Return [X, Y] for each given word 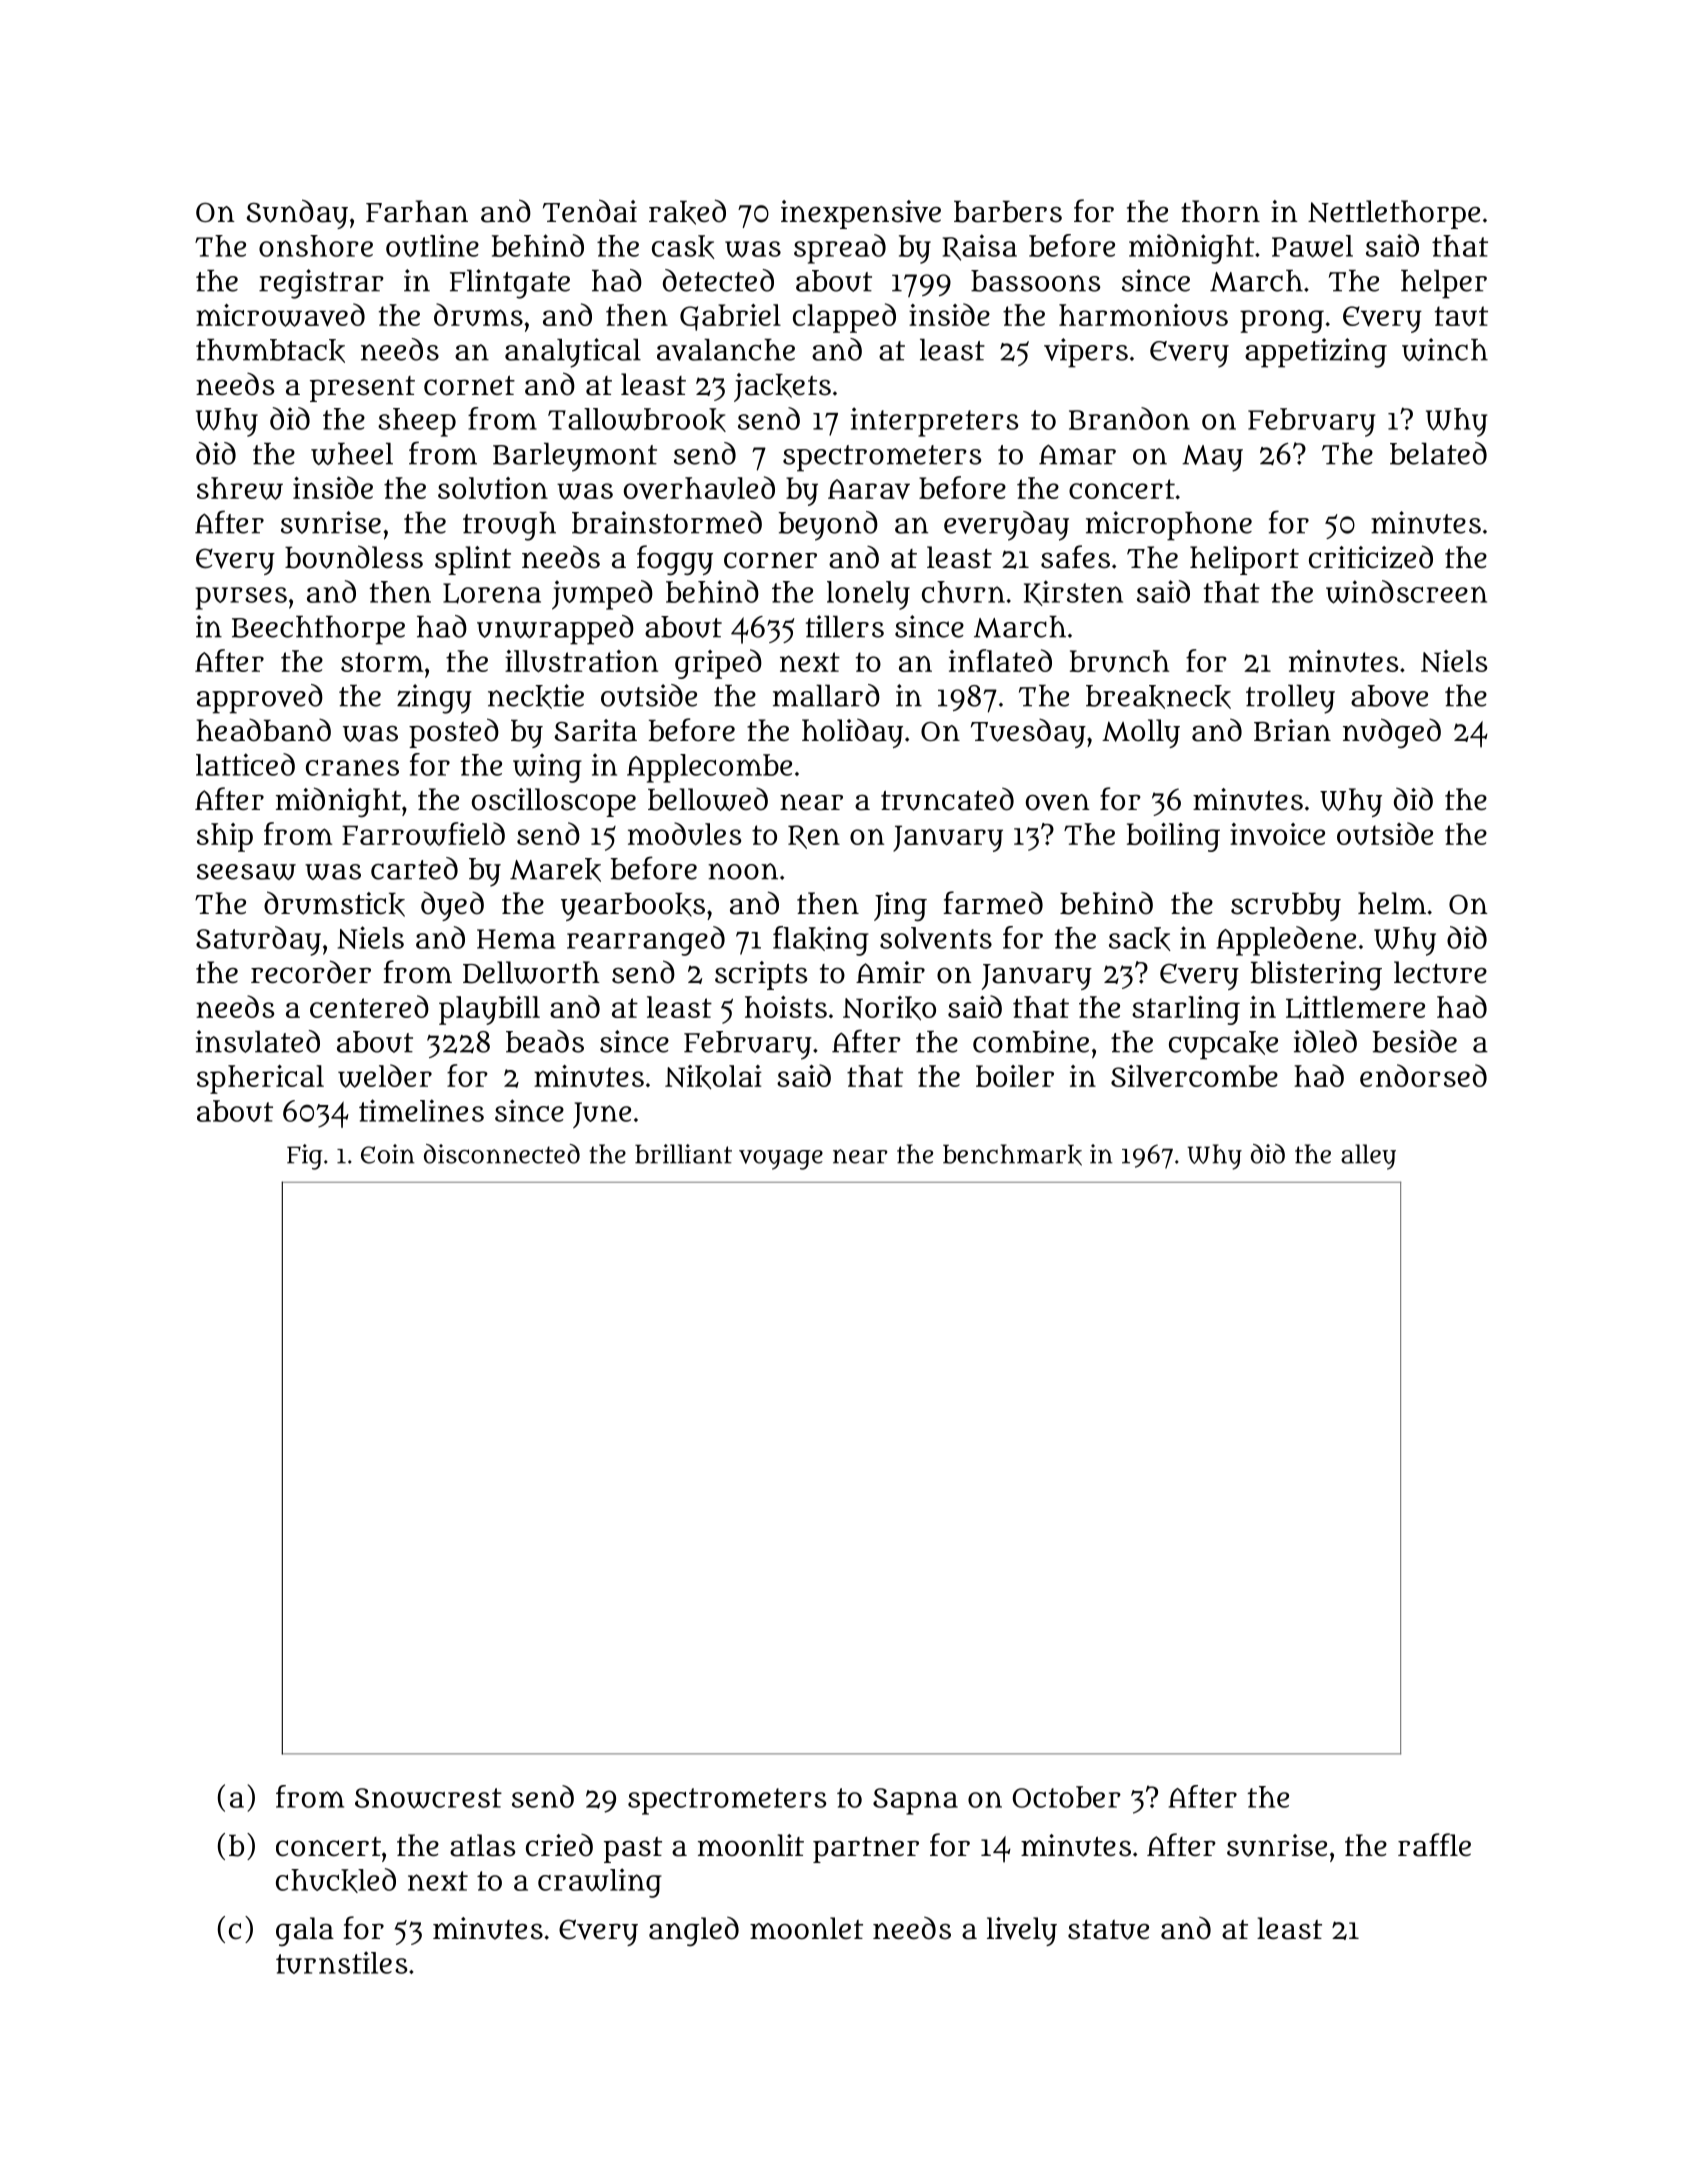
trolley [1290, 699]
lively [1022, 1931]
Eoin [388, 1154]
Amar [1077, 454]
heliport [1244, 560]
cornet [469, 385]
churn [963, 592]
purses [241, 598]
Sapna [915, 1801]
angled [694, 1932]
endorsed [1423, 1075]
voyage [781, 1160]
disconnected [502, 1154]
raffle [1434, 1845]
